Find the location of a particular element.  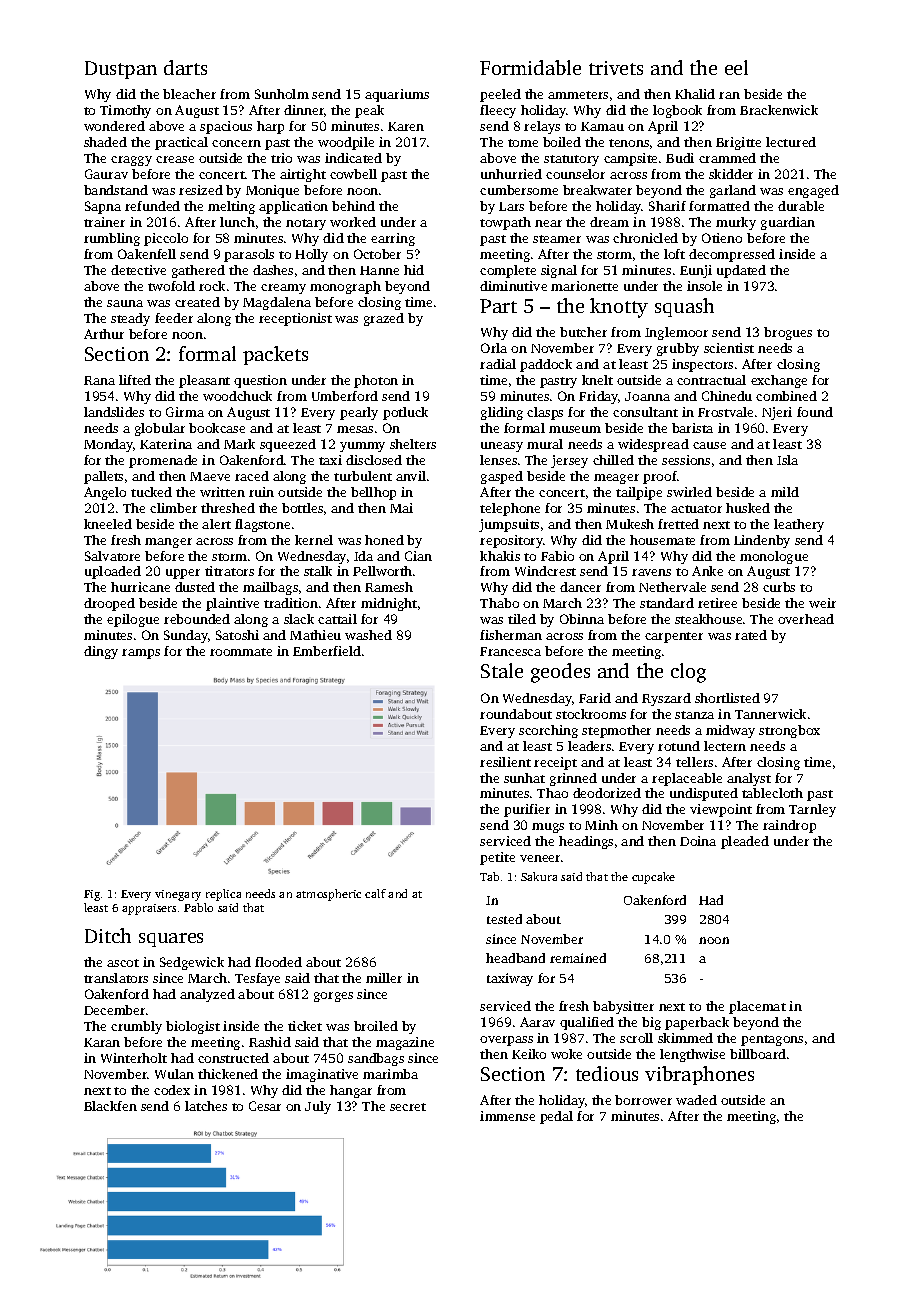

fisherman is located at coordinates (511, 635).
